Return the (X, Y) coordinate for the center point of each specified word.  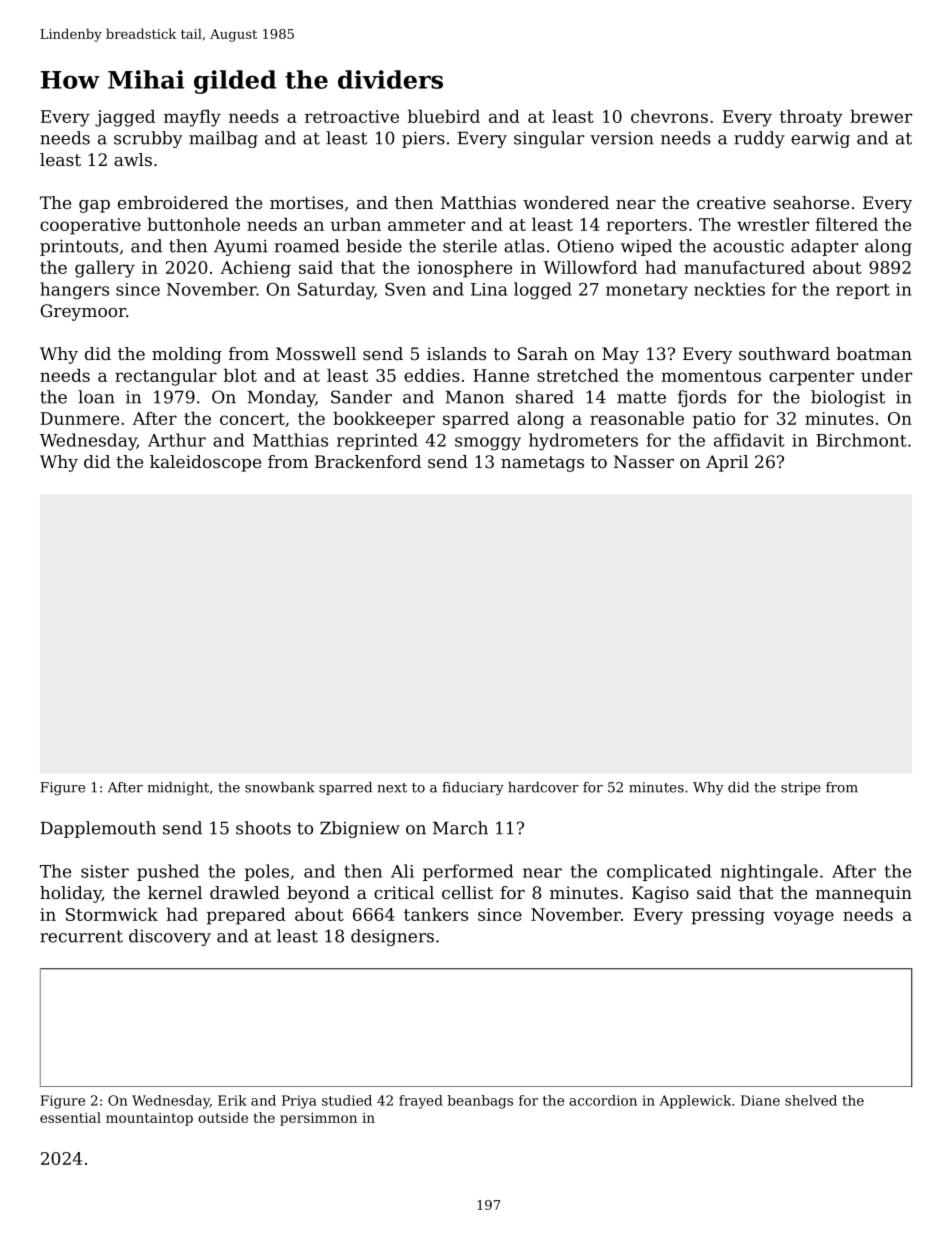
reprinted (377, 441)
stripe (801, 788)
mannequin (863, 894)
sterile (470, 246)
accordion (603, 1100)
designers (392, 937)
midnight (178, 789)
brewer (881, 116)
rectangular (166, 377)
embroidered (173, 202)
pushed (168, 872)
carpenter (811, 378)
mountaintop (149, 1119)
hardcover (543, 787)
